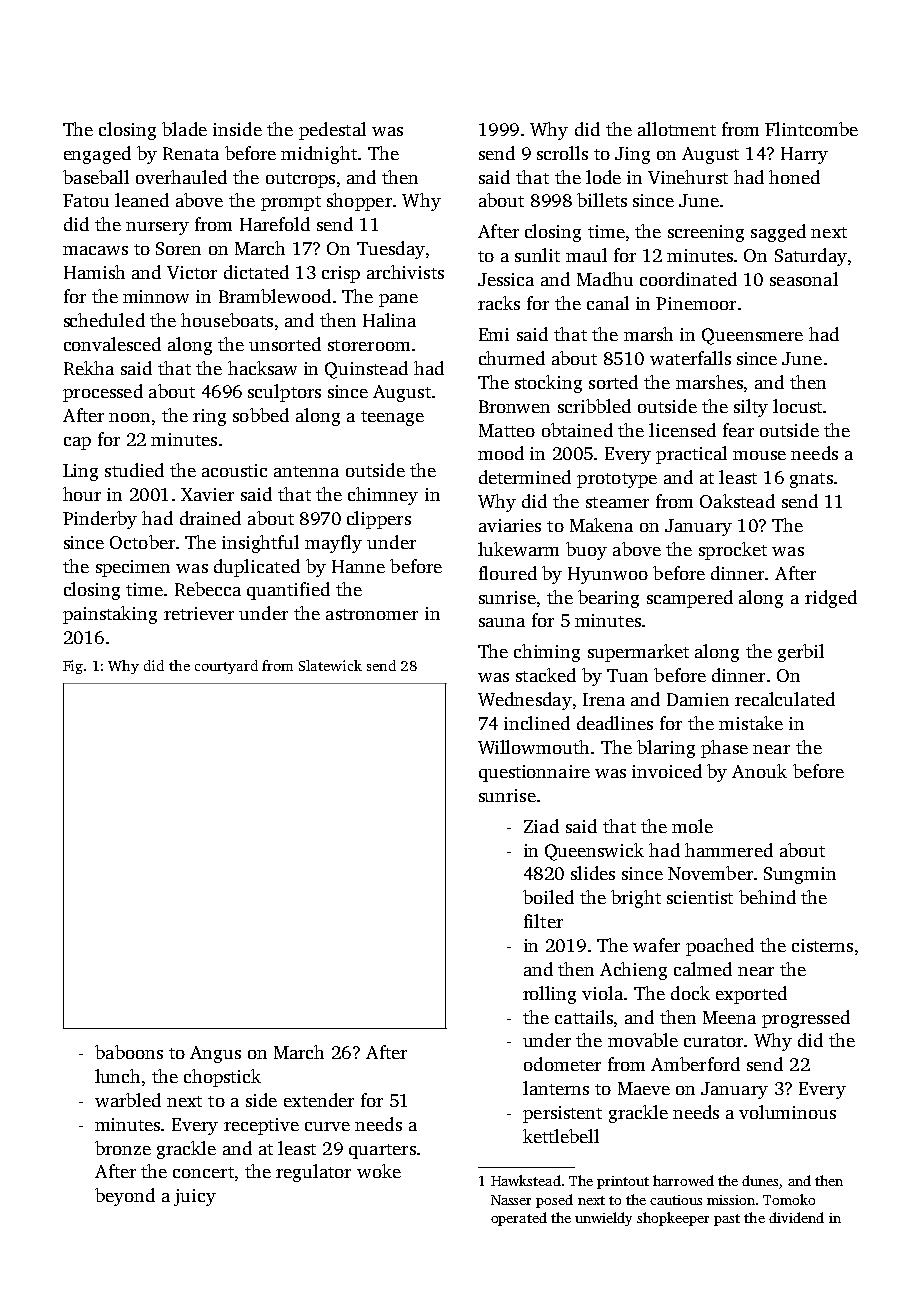 This image has height=1308, width=924. I want to click on sauna, so click(502, 622).
